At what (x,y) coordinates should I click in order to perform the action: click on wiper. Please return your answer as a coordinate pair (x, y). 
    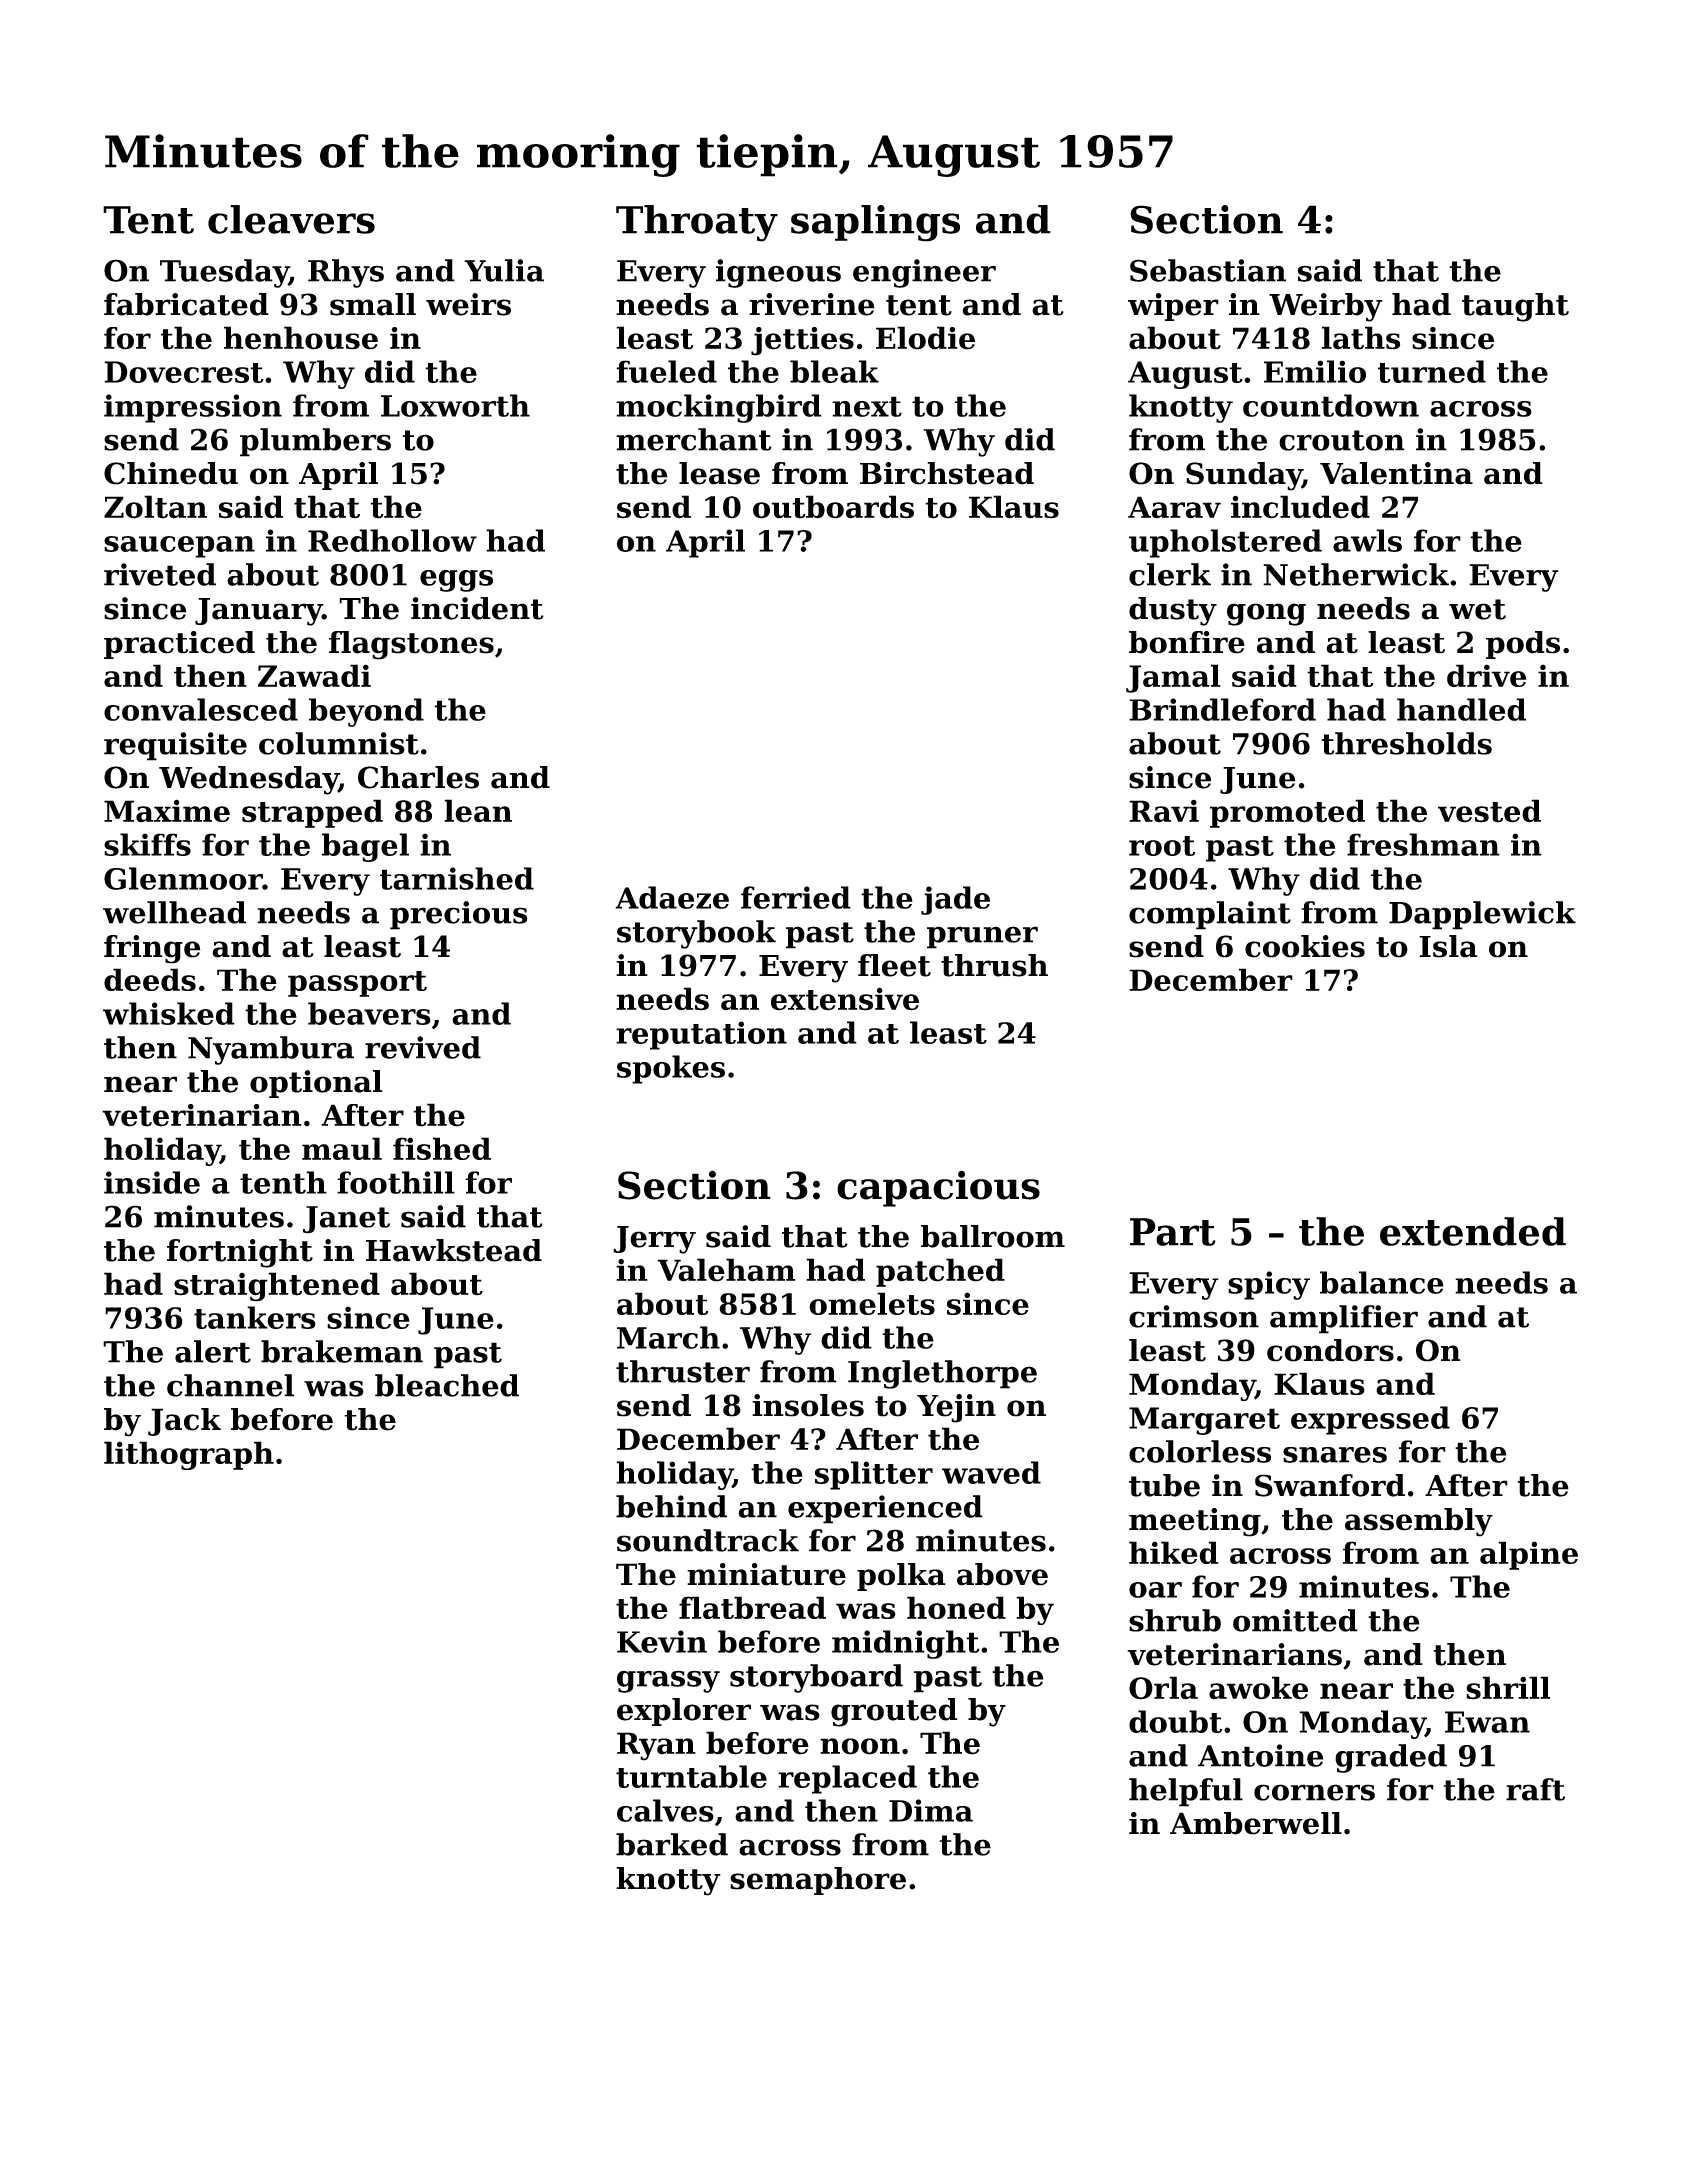
    Looking at the image, I should click on (1173, 307).
